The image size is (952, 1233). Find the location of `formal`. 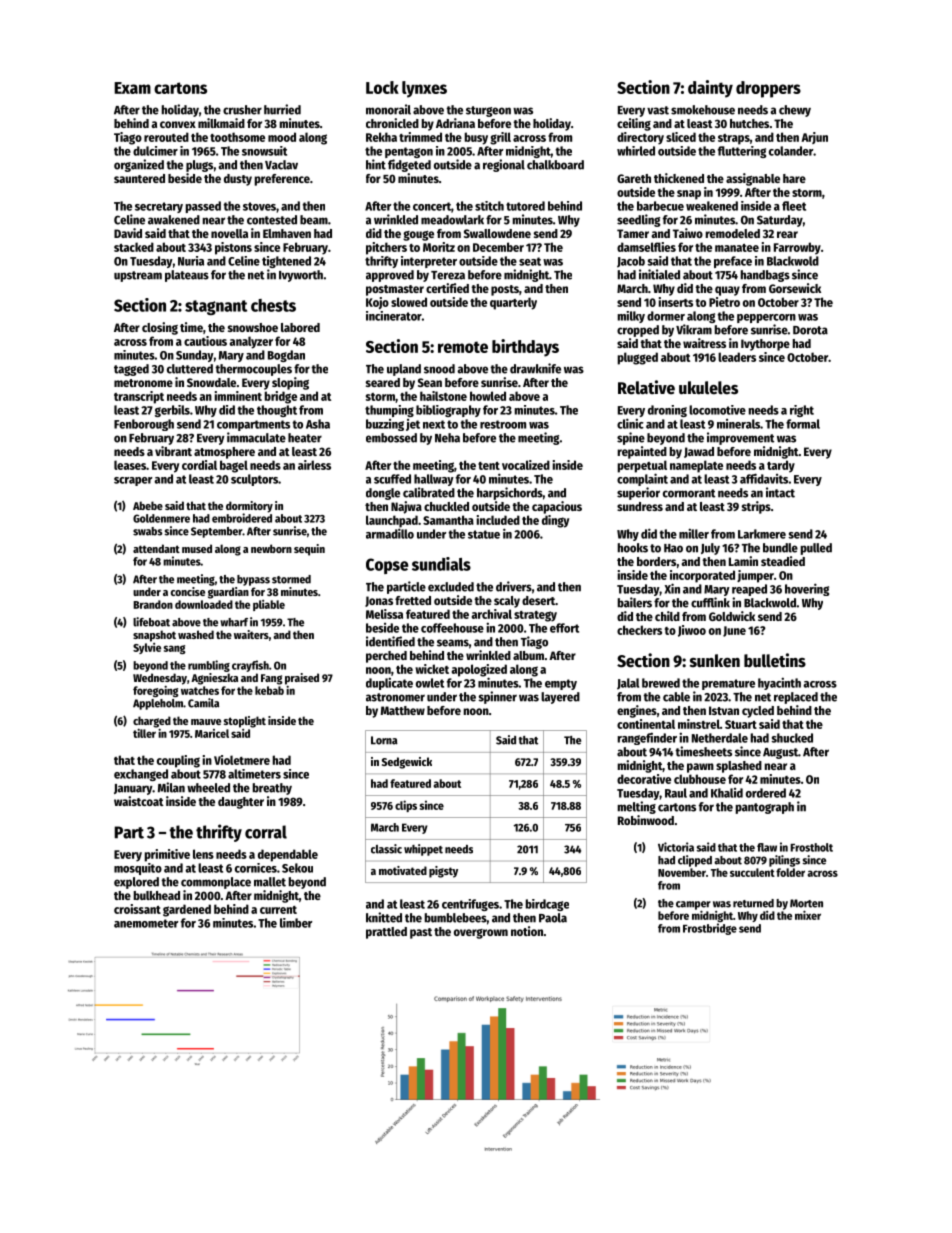

formal is located at coordinates (803, 424).
